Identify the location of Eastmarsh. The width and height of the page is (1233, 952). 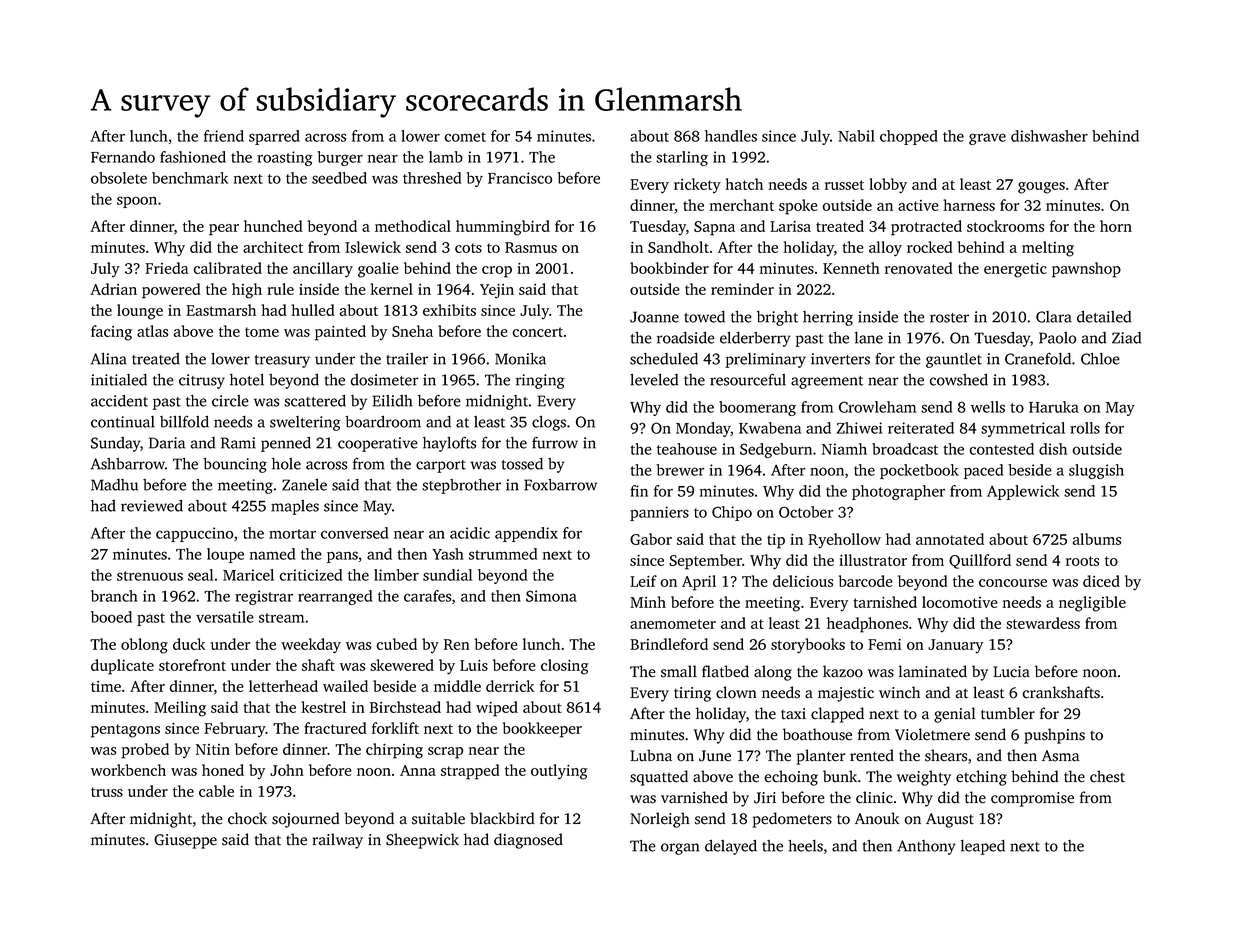
(221, 310).
